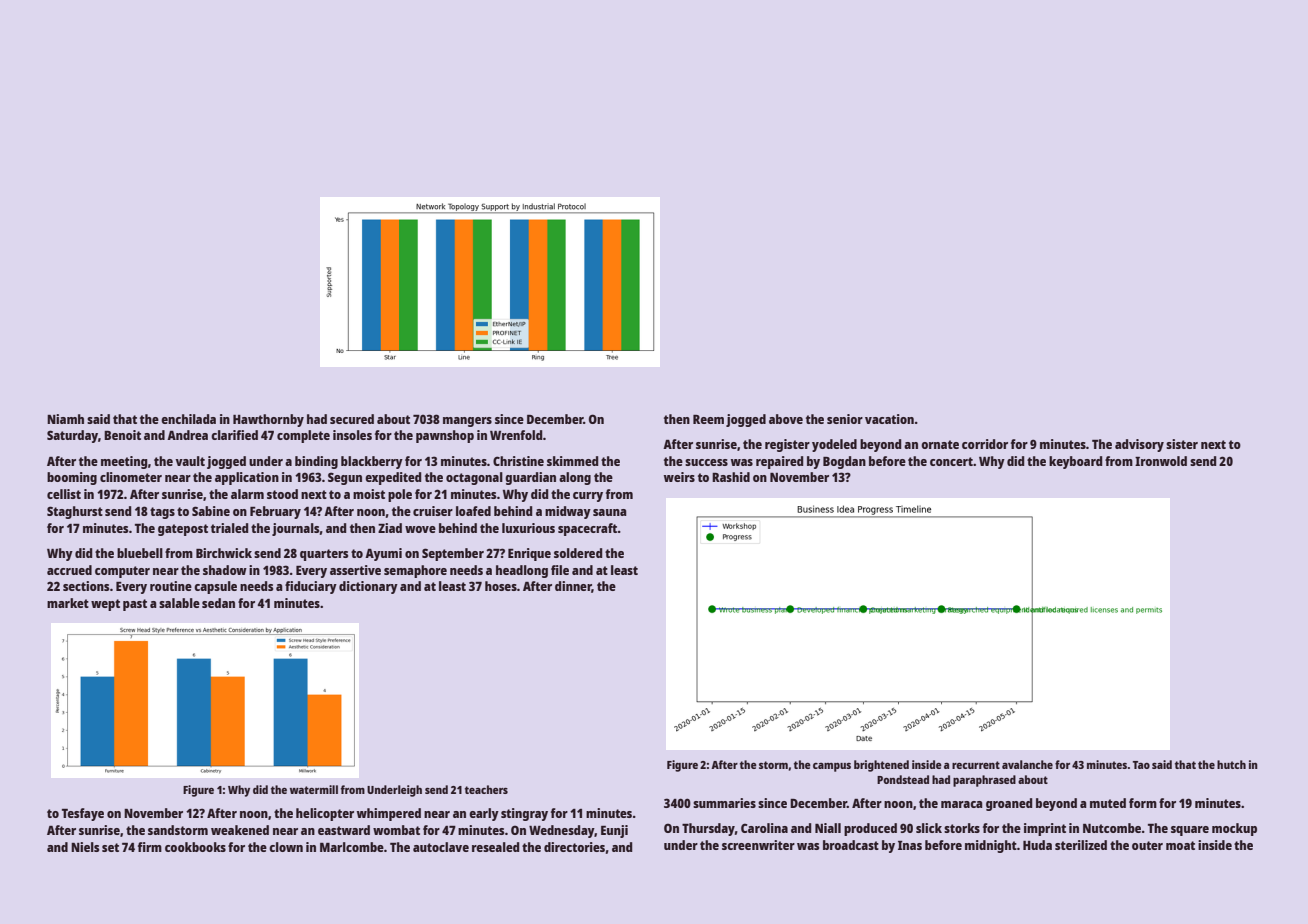  Describe the element at coordinates (311, 587) in the image. I see `fiduciary` at that location.
